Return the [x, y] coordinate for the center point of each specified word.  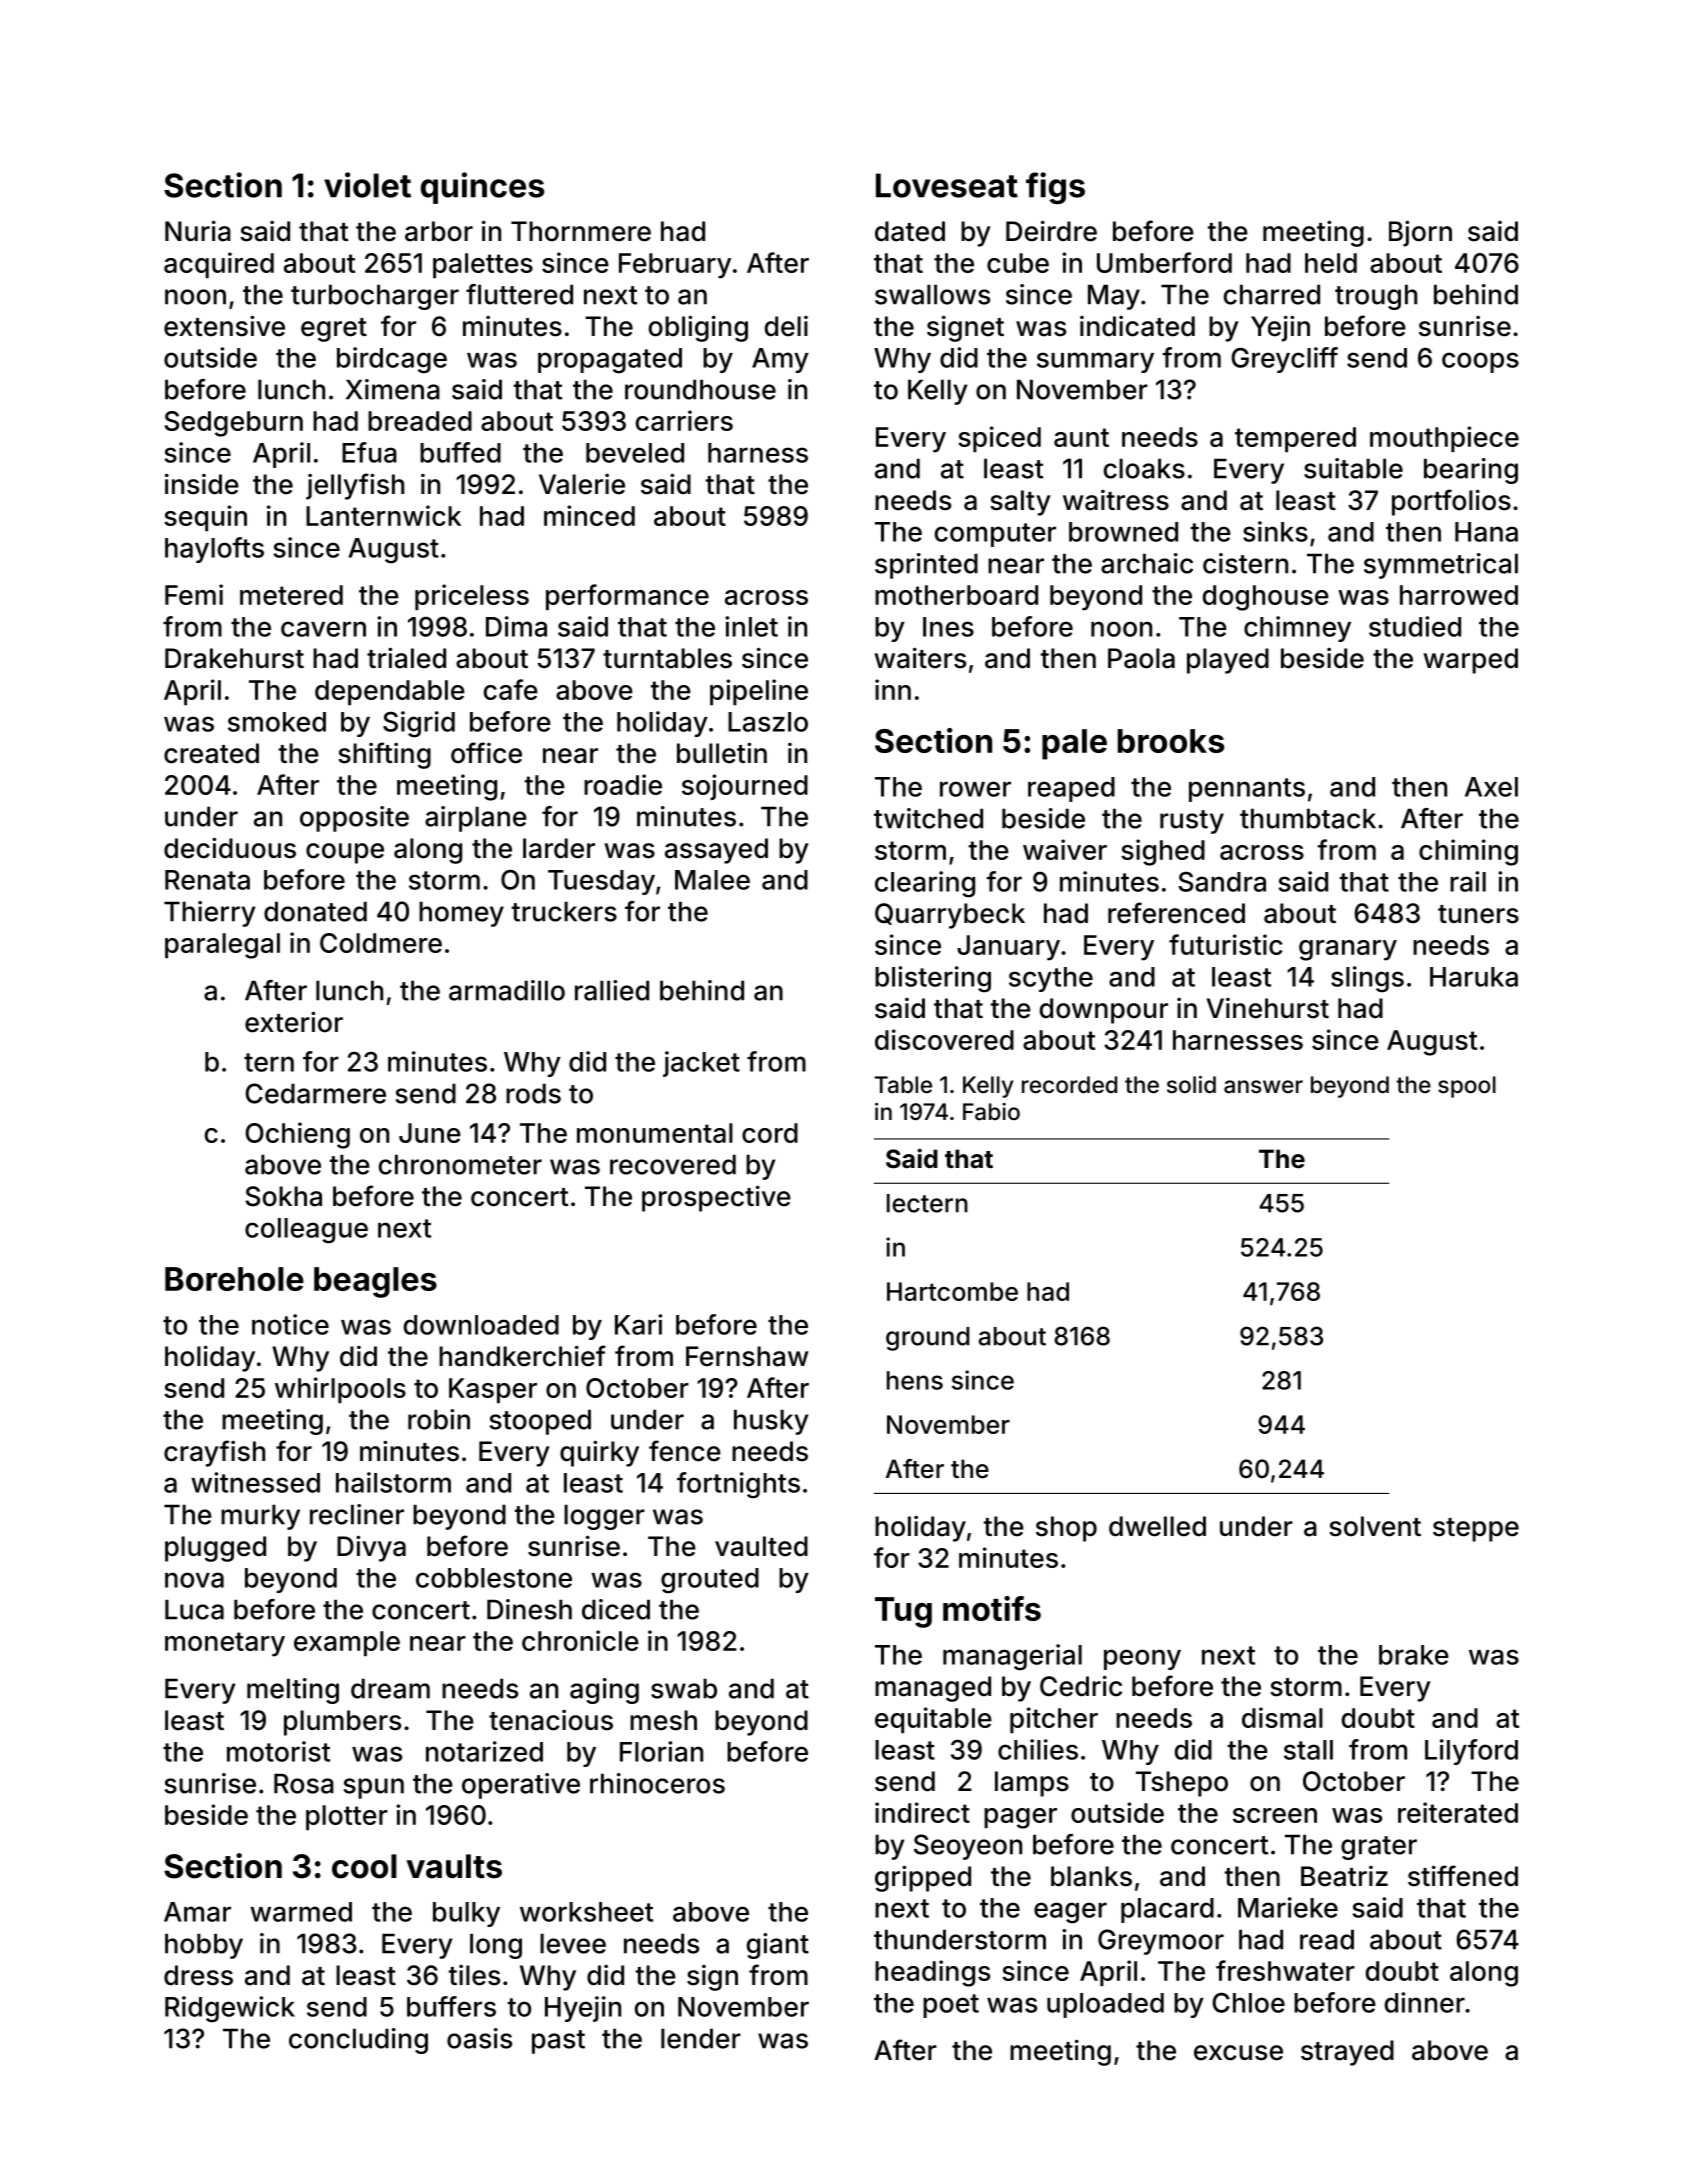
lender [701, 2038]
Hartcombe [952, 1291]
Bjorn [1420, 233]
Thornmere [581, 231]
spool [1467, 1087]
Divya [371, 1548]
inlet [751, 626]
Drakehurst [234, 658]
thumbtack [1308, 818]
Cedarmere [315, 1093]
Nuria [198, 231]
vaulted [761, 1546]
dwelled [1157, 1526]
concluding [358, 2041]
